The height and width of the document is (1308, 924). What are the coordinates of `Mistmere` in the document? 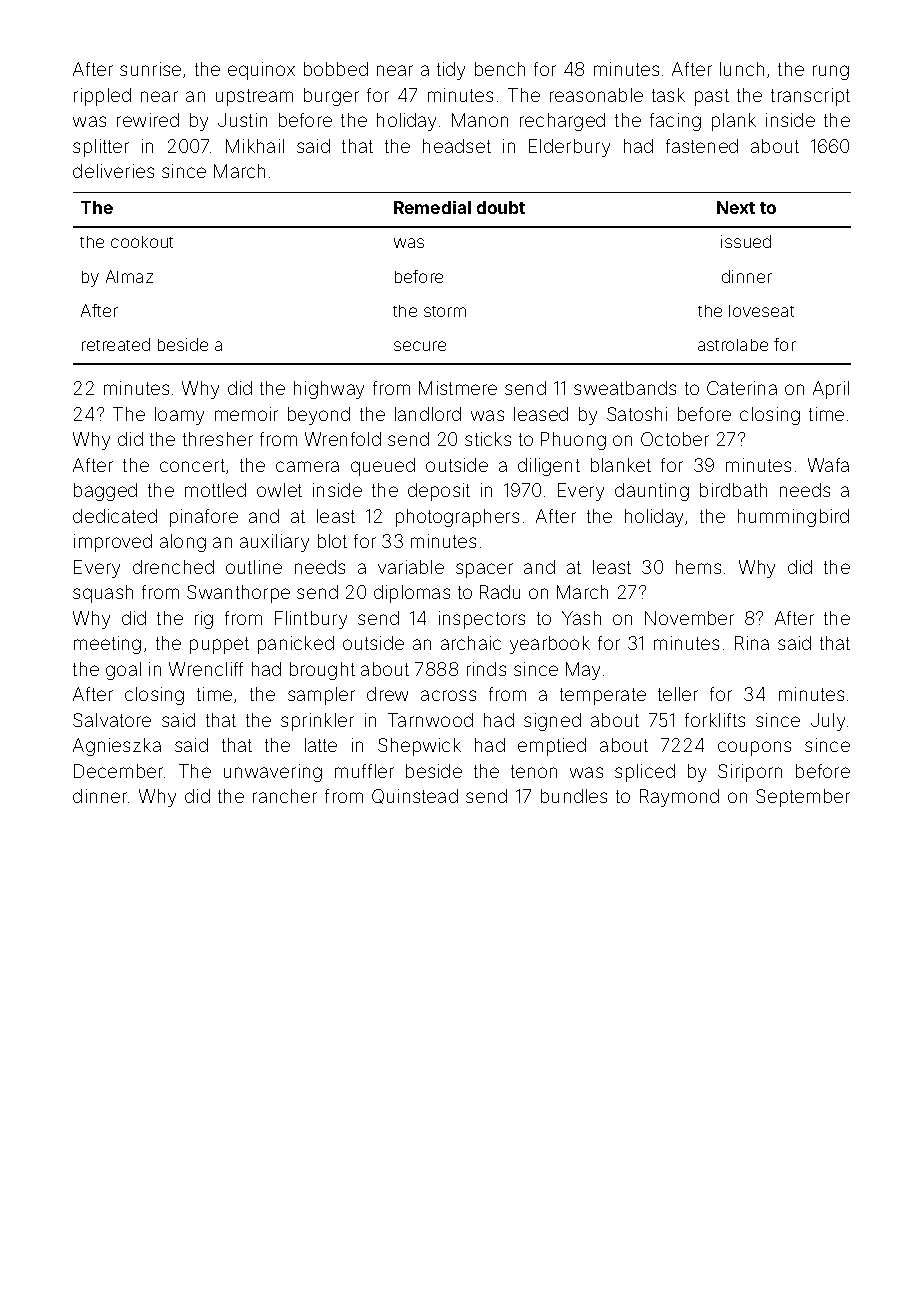 It's located at (458, 388).
